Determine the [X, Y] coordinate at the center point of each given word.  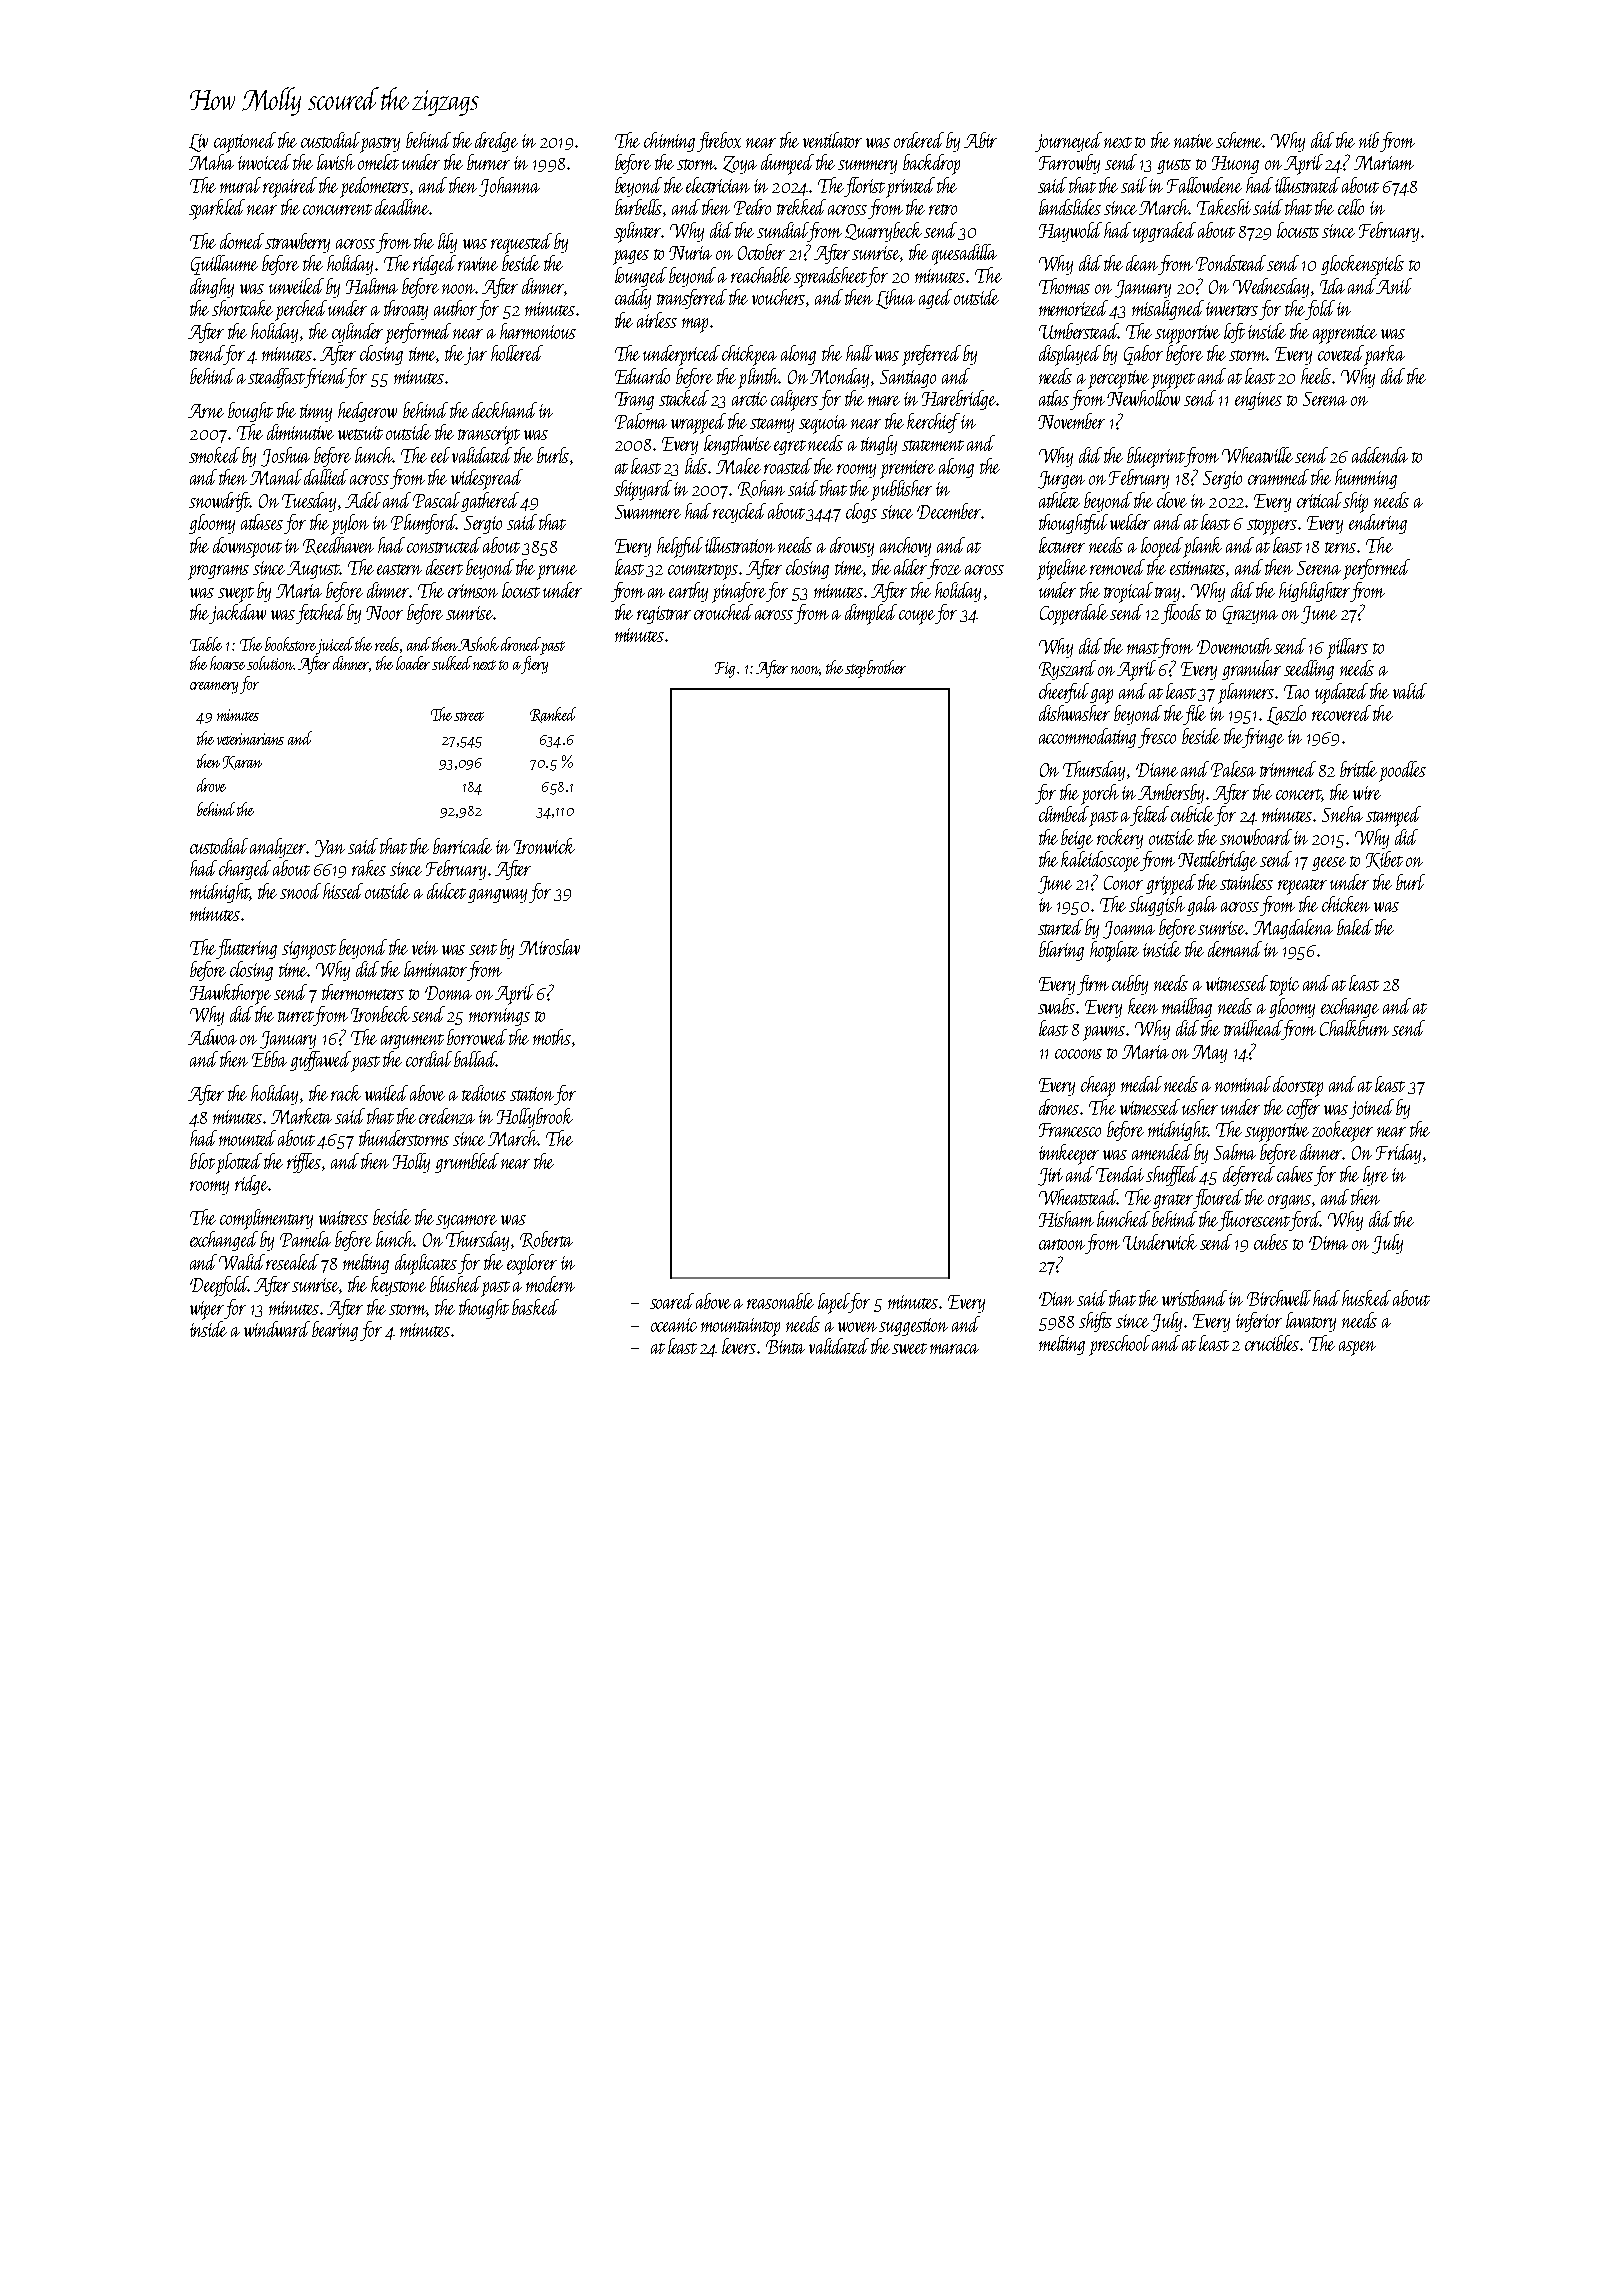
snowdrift [219, 502]
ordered [919, 140]
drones [1059, 1107]
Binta [785, 1347]
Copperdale [1074, 614]
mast [1143, 648]
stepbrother [875, 669]
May [1209, 1054]
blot [202, 1161]
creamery [214, 688]
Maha [211, 162]
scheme [1239, 140]
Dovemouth [1234, 646]
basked [535, 1307]
